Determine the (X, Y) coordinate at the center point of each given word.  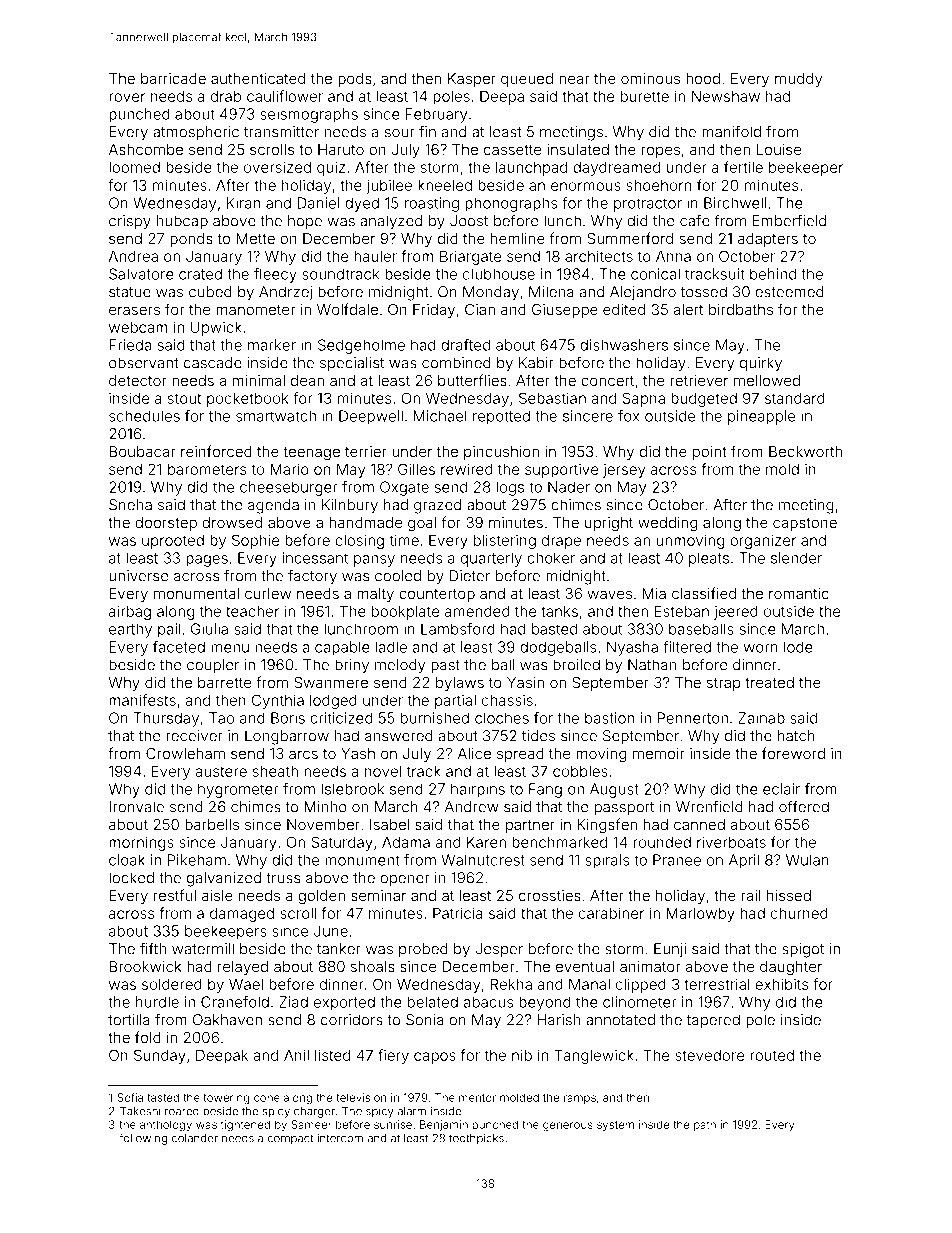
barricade (173, 78)
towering (226, 1098)
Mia (654, 593)
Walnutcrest (483, 860)
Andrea (133, 256)
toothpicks (476, 1139)
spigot (803, 950)
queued (527, 80)
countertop (437, 595)
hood (703, 78)
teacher (252, 611)
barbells (212, 824)
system (615, 1126)
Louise (778, 149)
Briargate (470, 257)
